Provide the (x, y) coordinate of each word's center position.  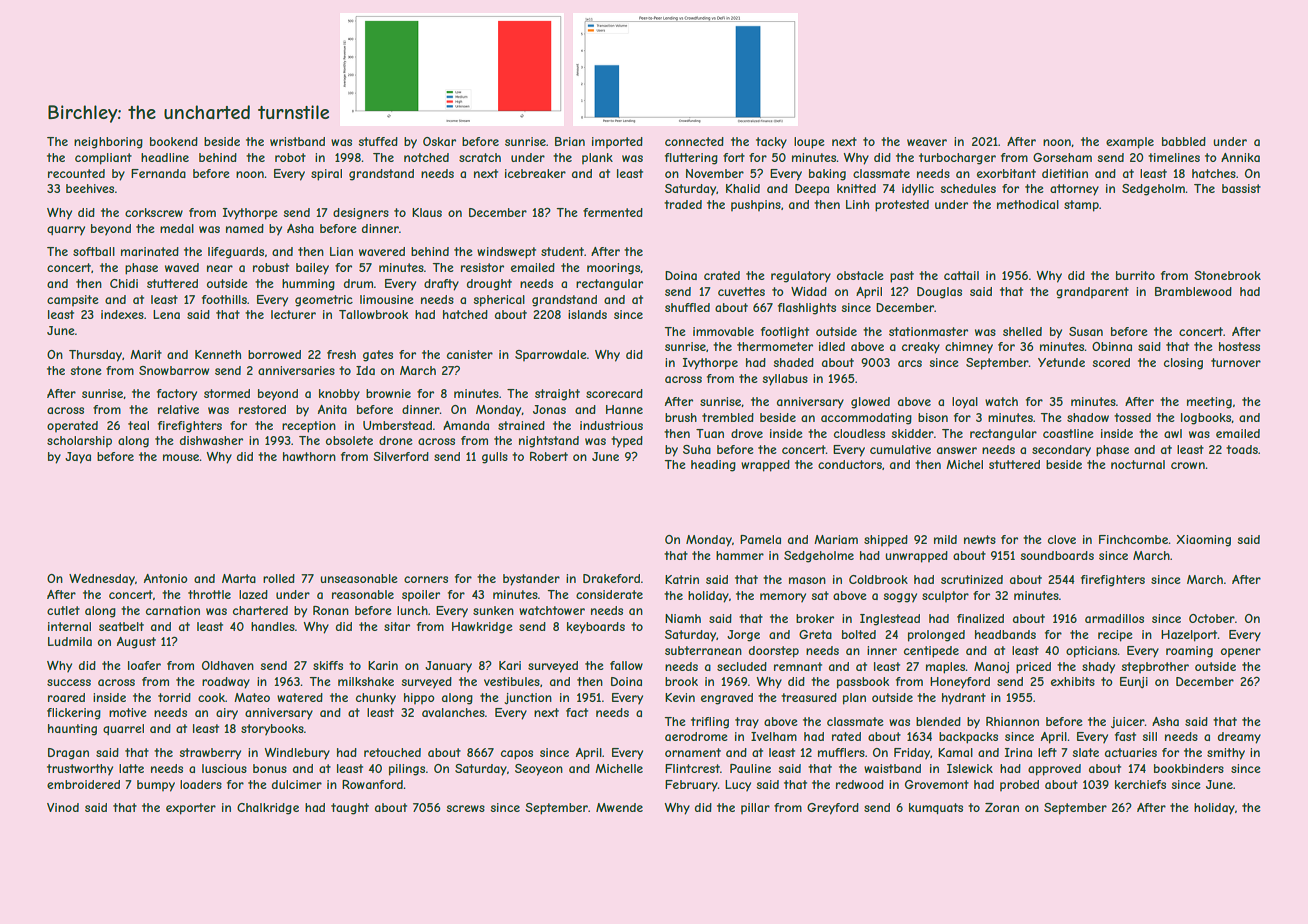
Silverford (401, 456)
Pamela (760, 539)
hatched (465, 314)
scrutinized (972, 579)
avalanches (453, 712)
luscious (224, 768)
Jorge (743, 636)
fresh (341, 354)
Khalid (743, 188)
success (69, 682)
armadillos (1114, 618)
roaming (1189, 652)
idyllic (918, 190)
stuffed (378, 141)
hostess (1239, 346)
